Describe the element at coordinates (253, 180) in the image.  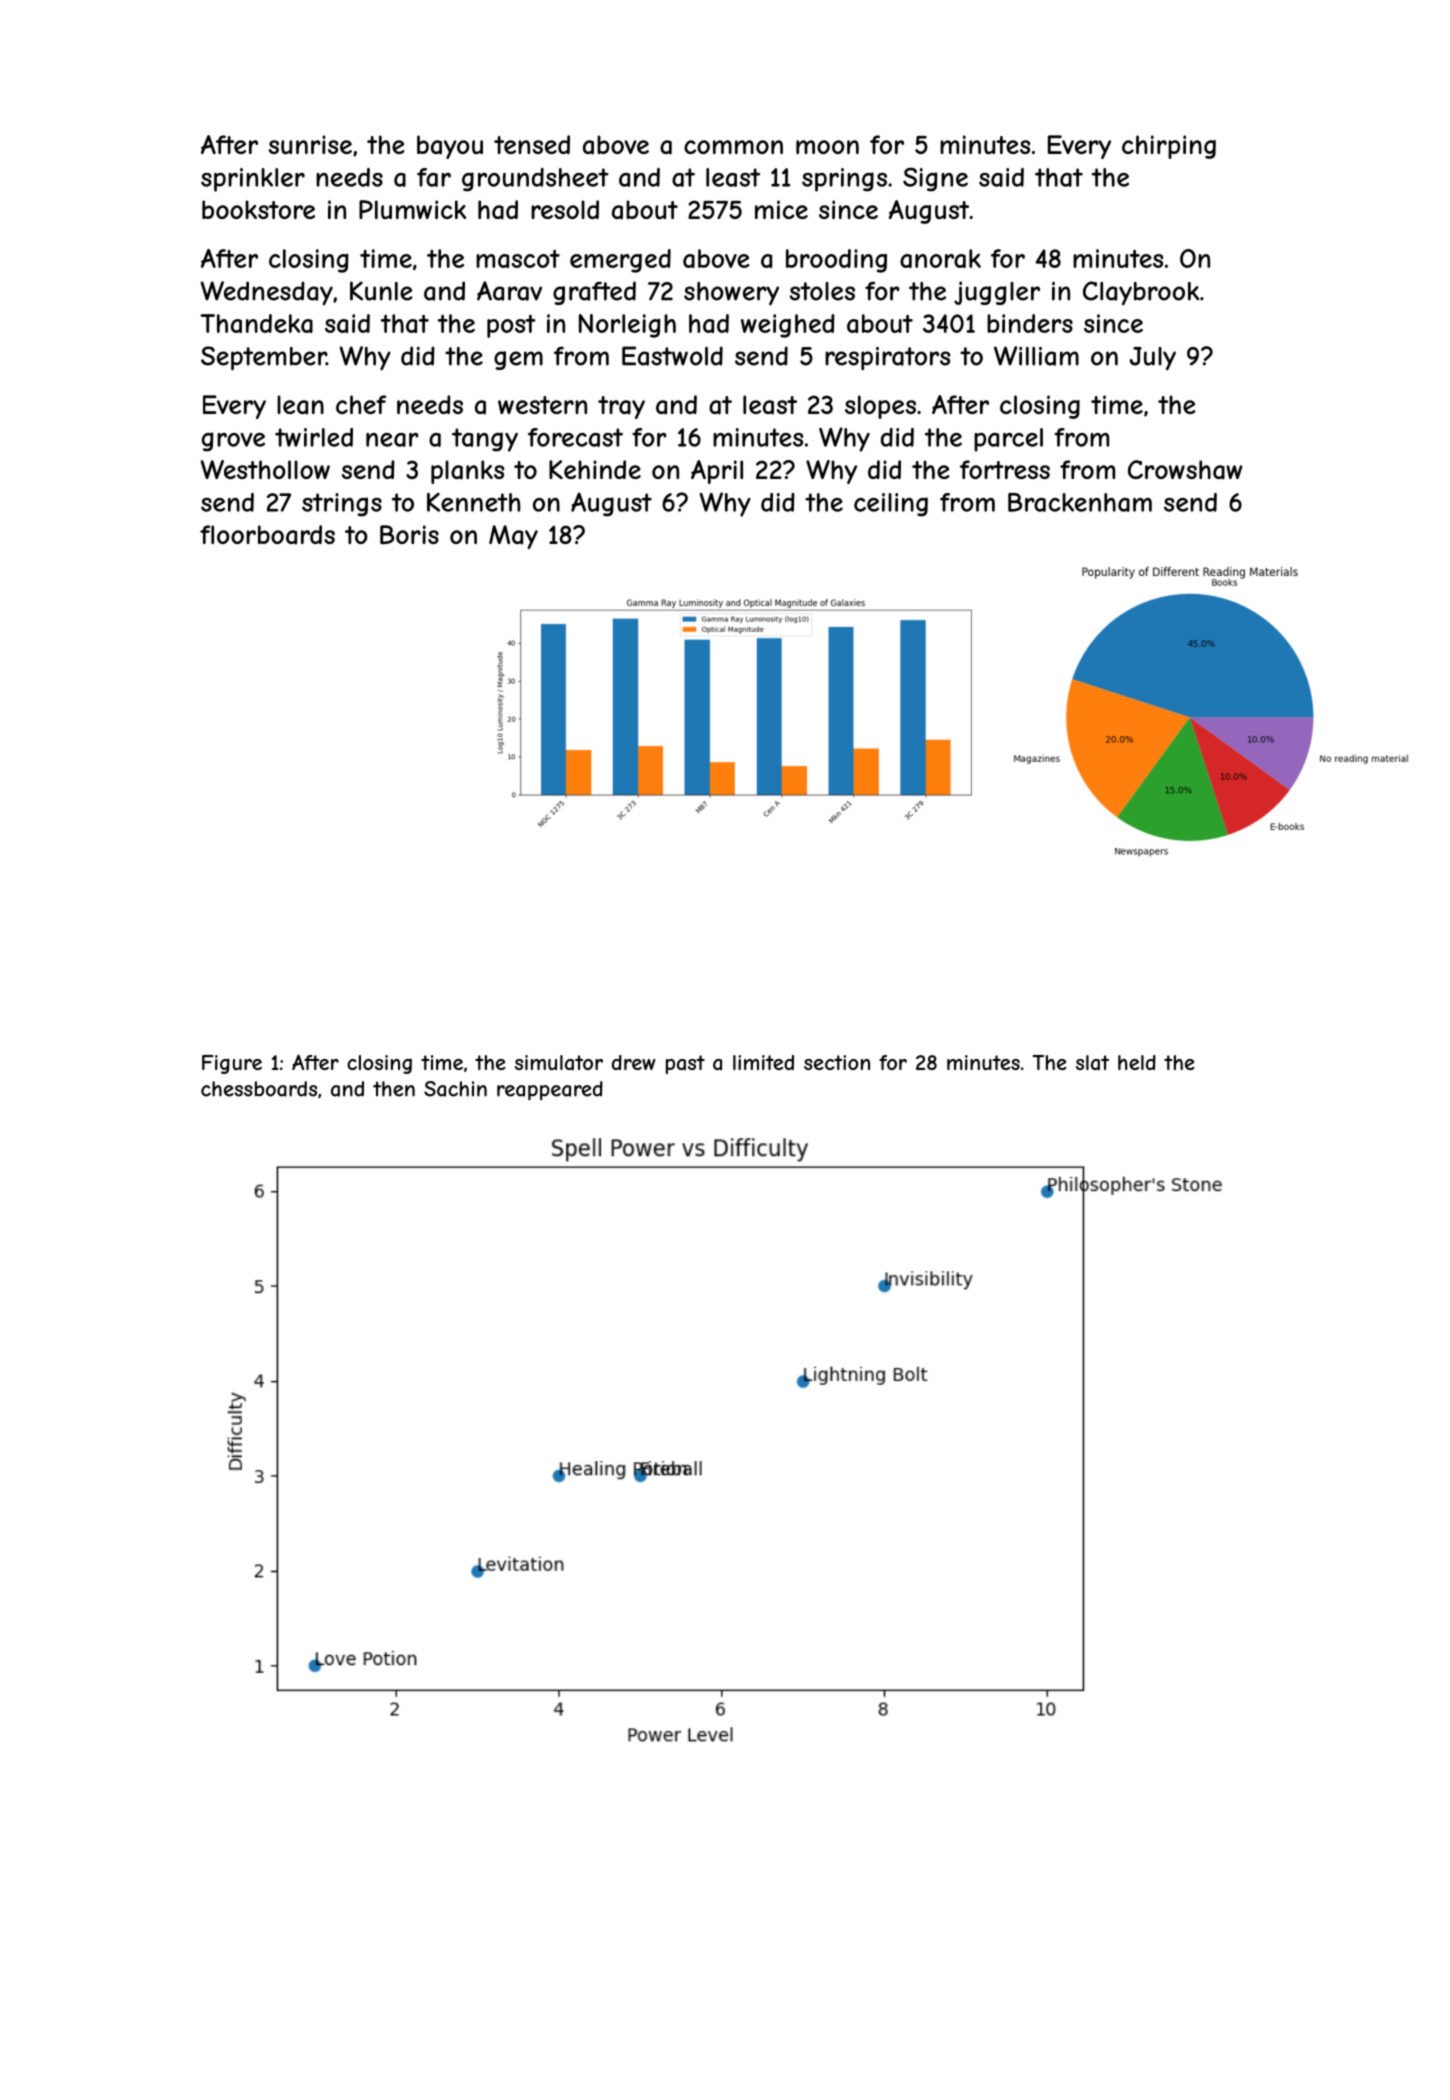
I see `sprinkler` at that location.
